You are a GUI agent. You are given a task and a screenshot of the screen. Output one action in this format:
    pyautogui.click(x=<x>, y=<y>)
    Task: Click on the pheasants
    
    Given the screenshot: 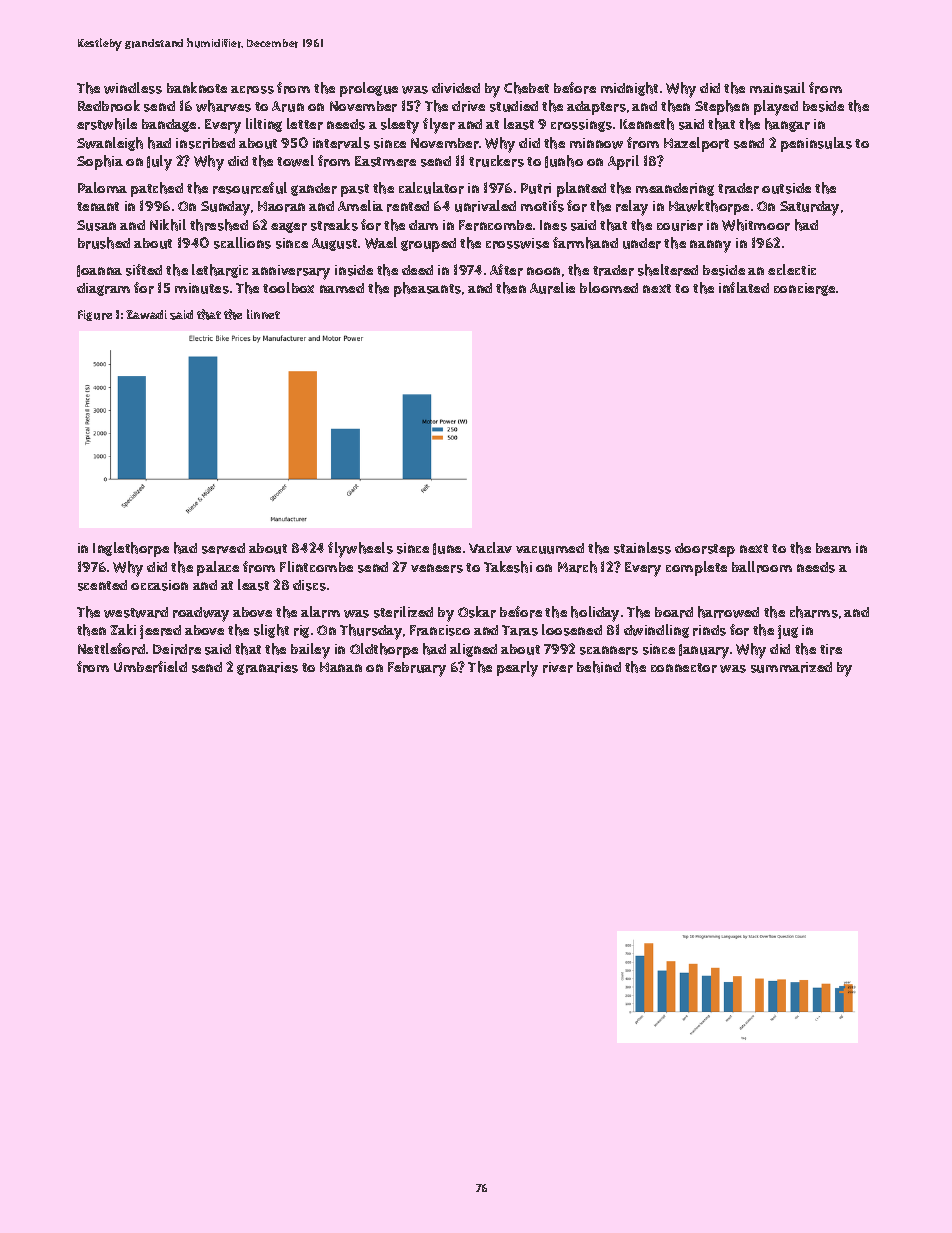 What is the action you would take?
    pyautogui.click(x=427, y=289)
